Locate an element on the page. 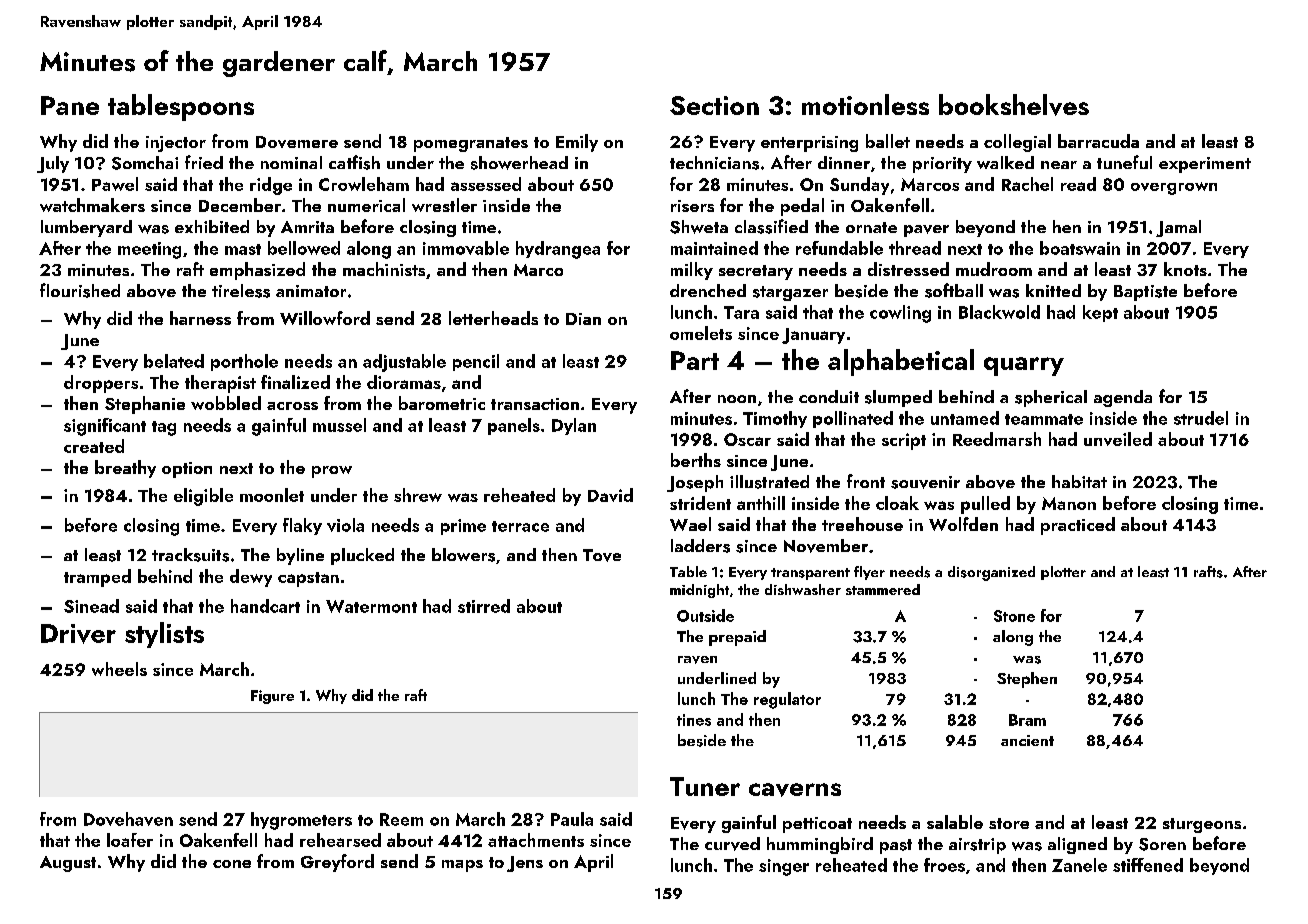 This image has width=1308, height=924. pollinated is located at coordinates (853, 419).
